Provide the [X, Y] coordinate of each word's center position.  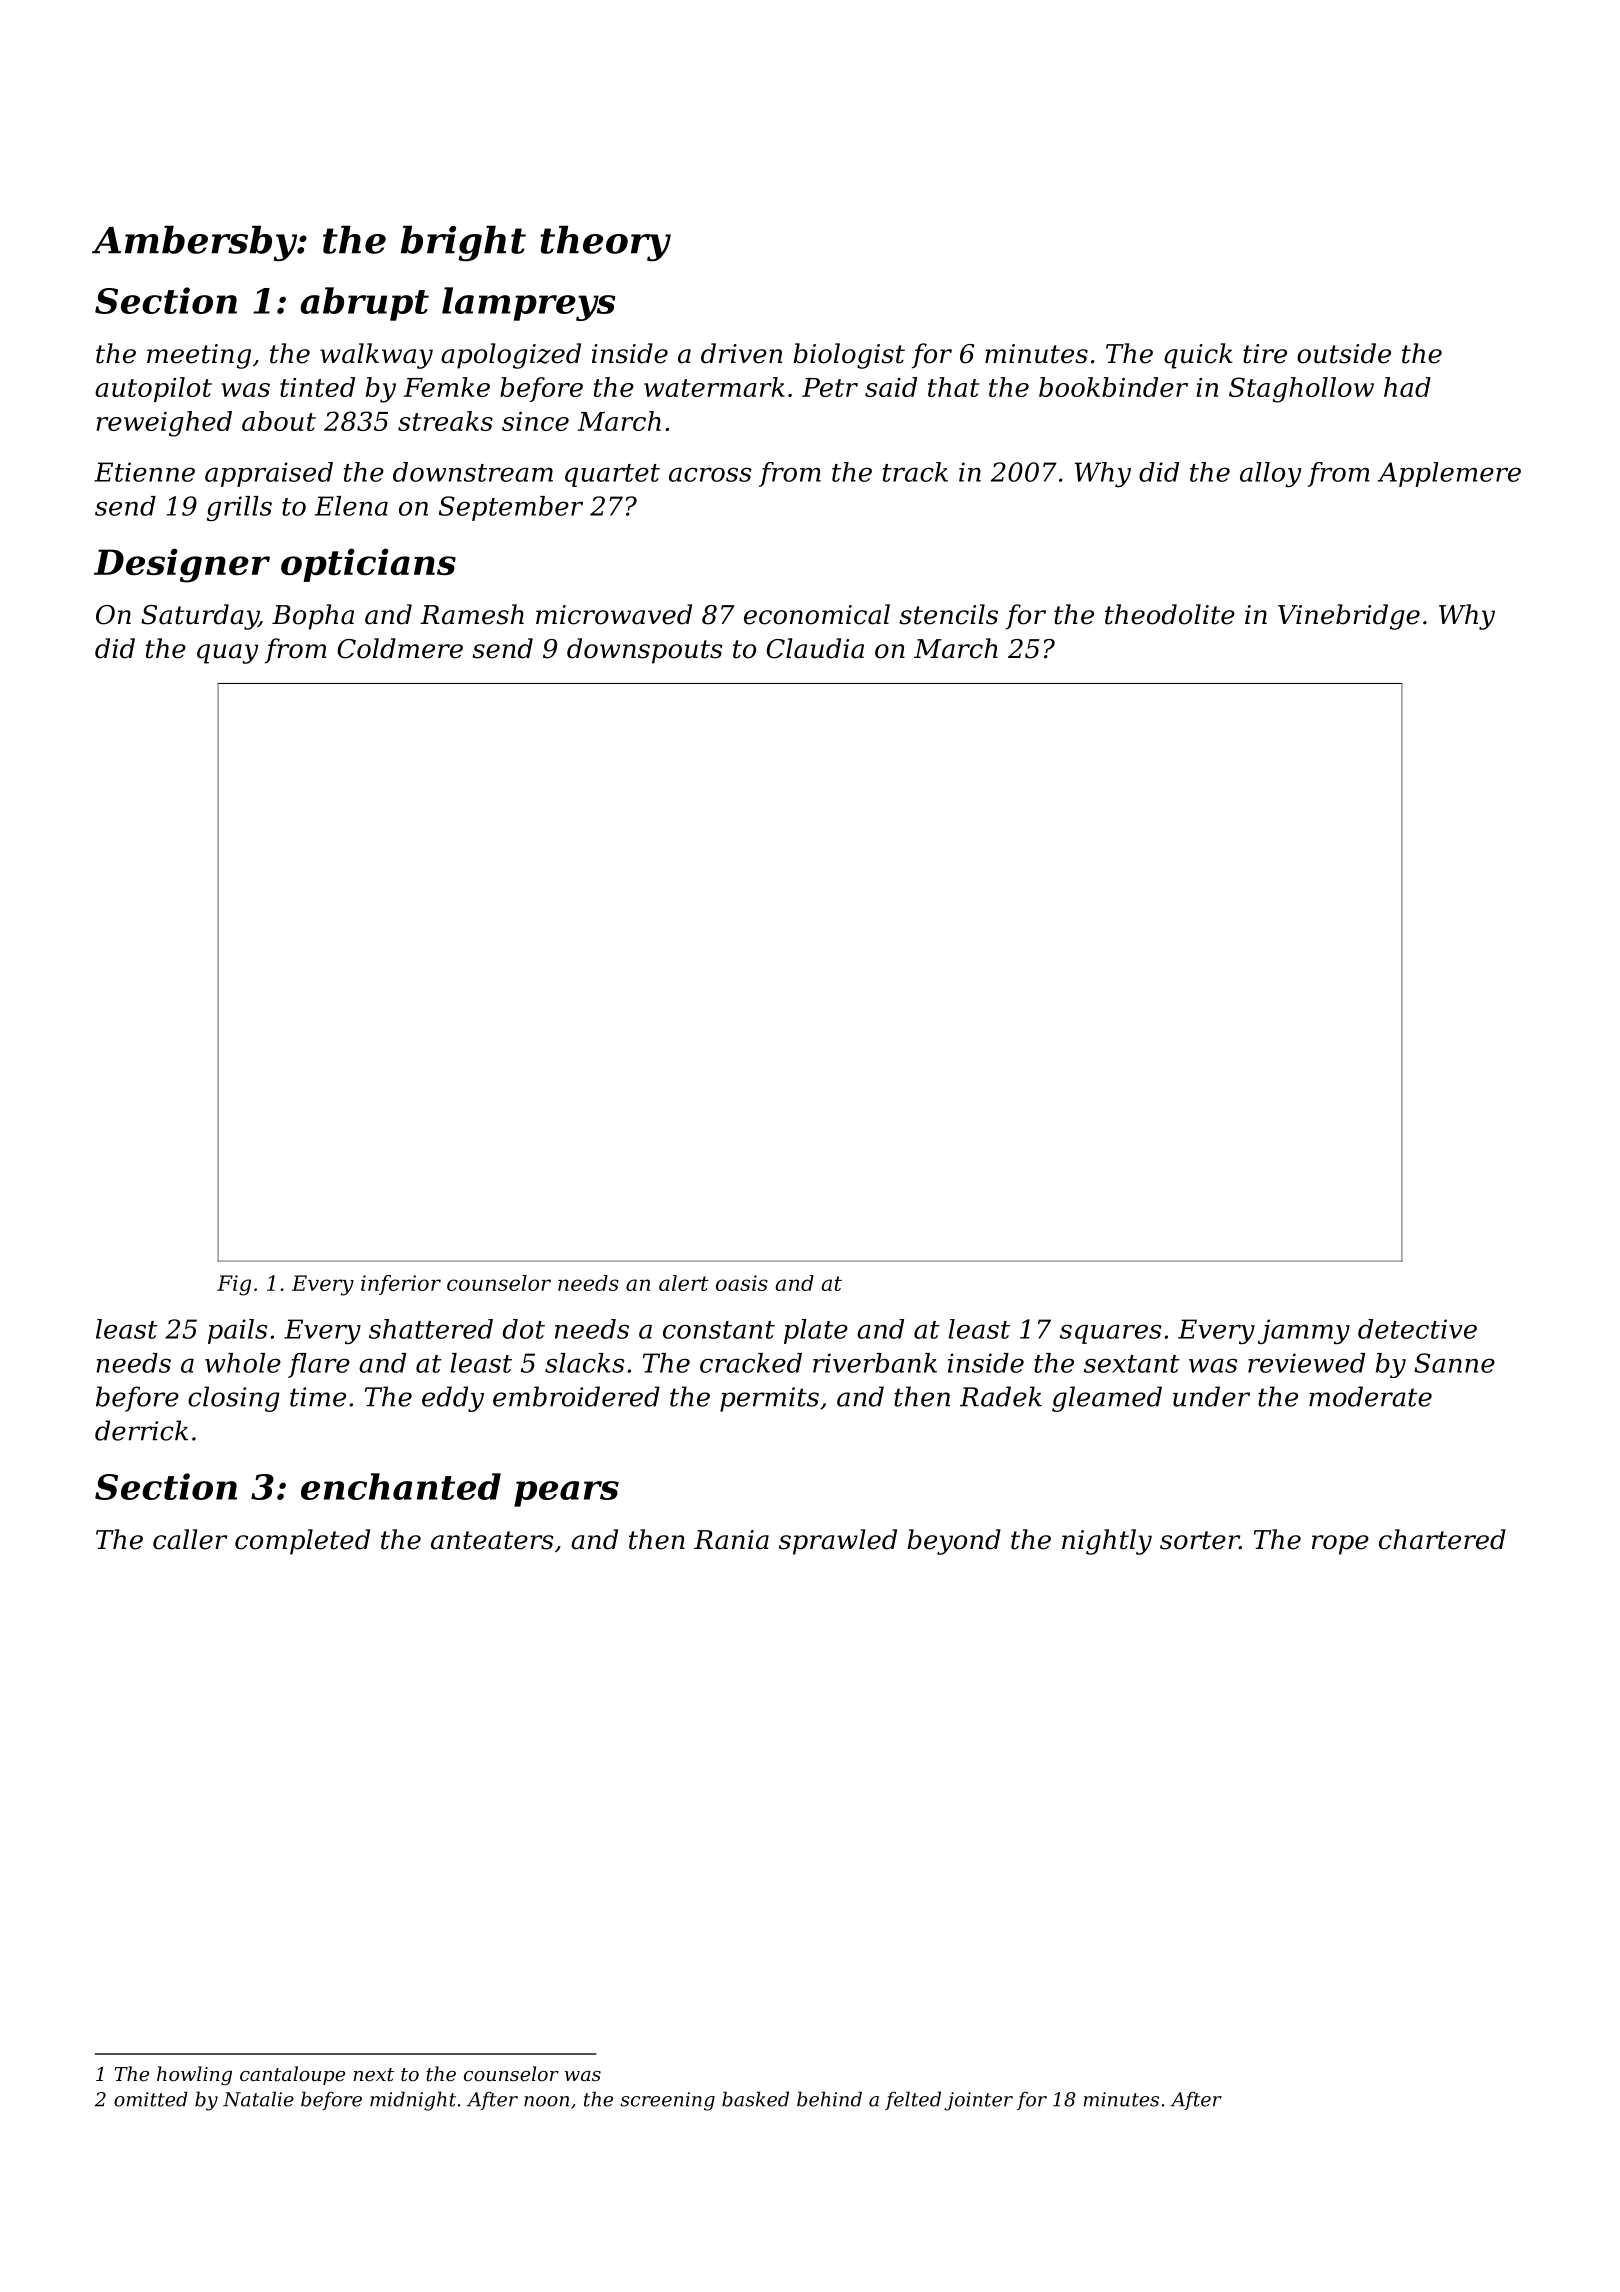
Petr [830, 387]
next [373, 2074]
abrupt [364, 304]
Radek [1001, 1396]
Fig [234, 1285]
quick [1198, 356]
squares [1111, 1334]
